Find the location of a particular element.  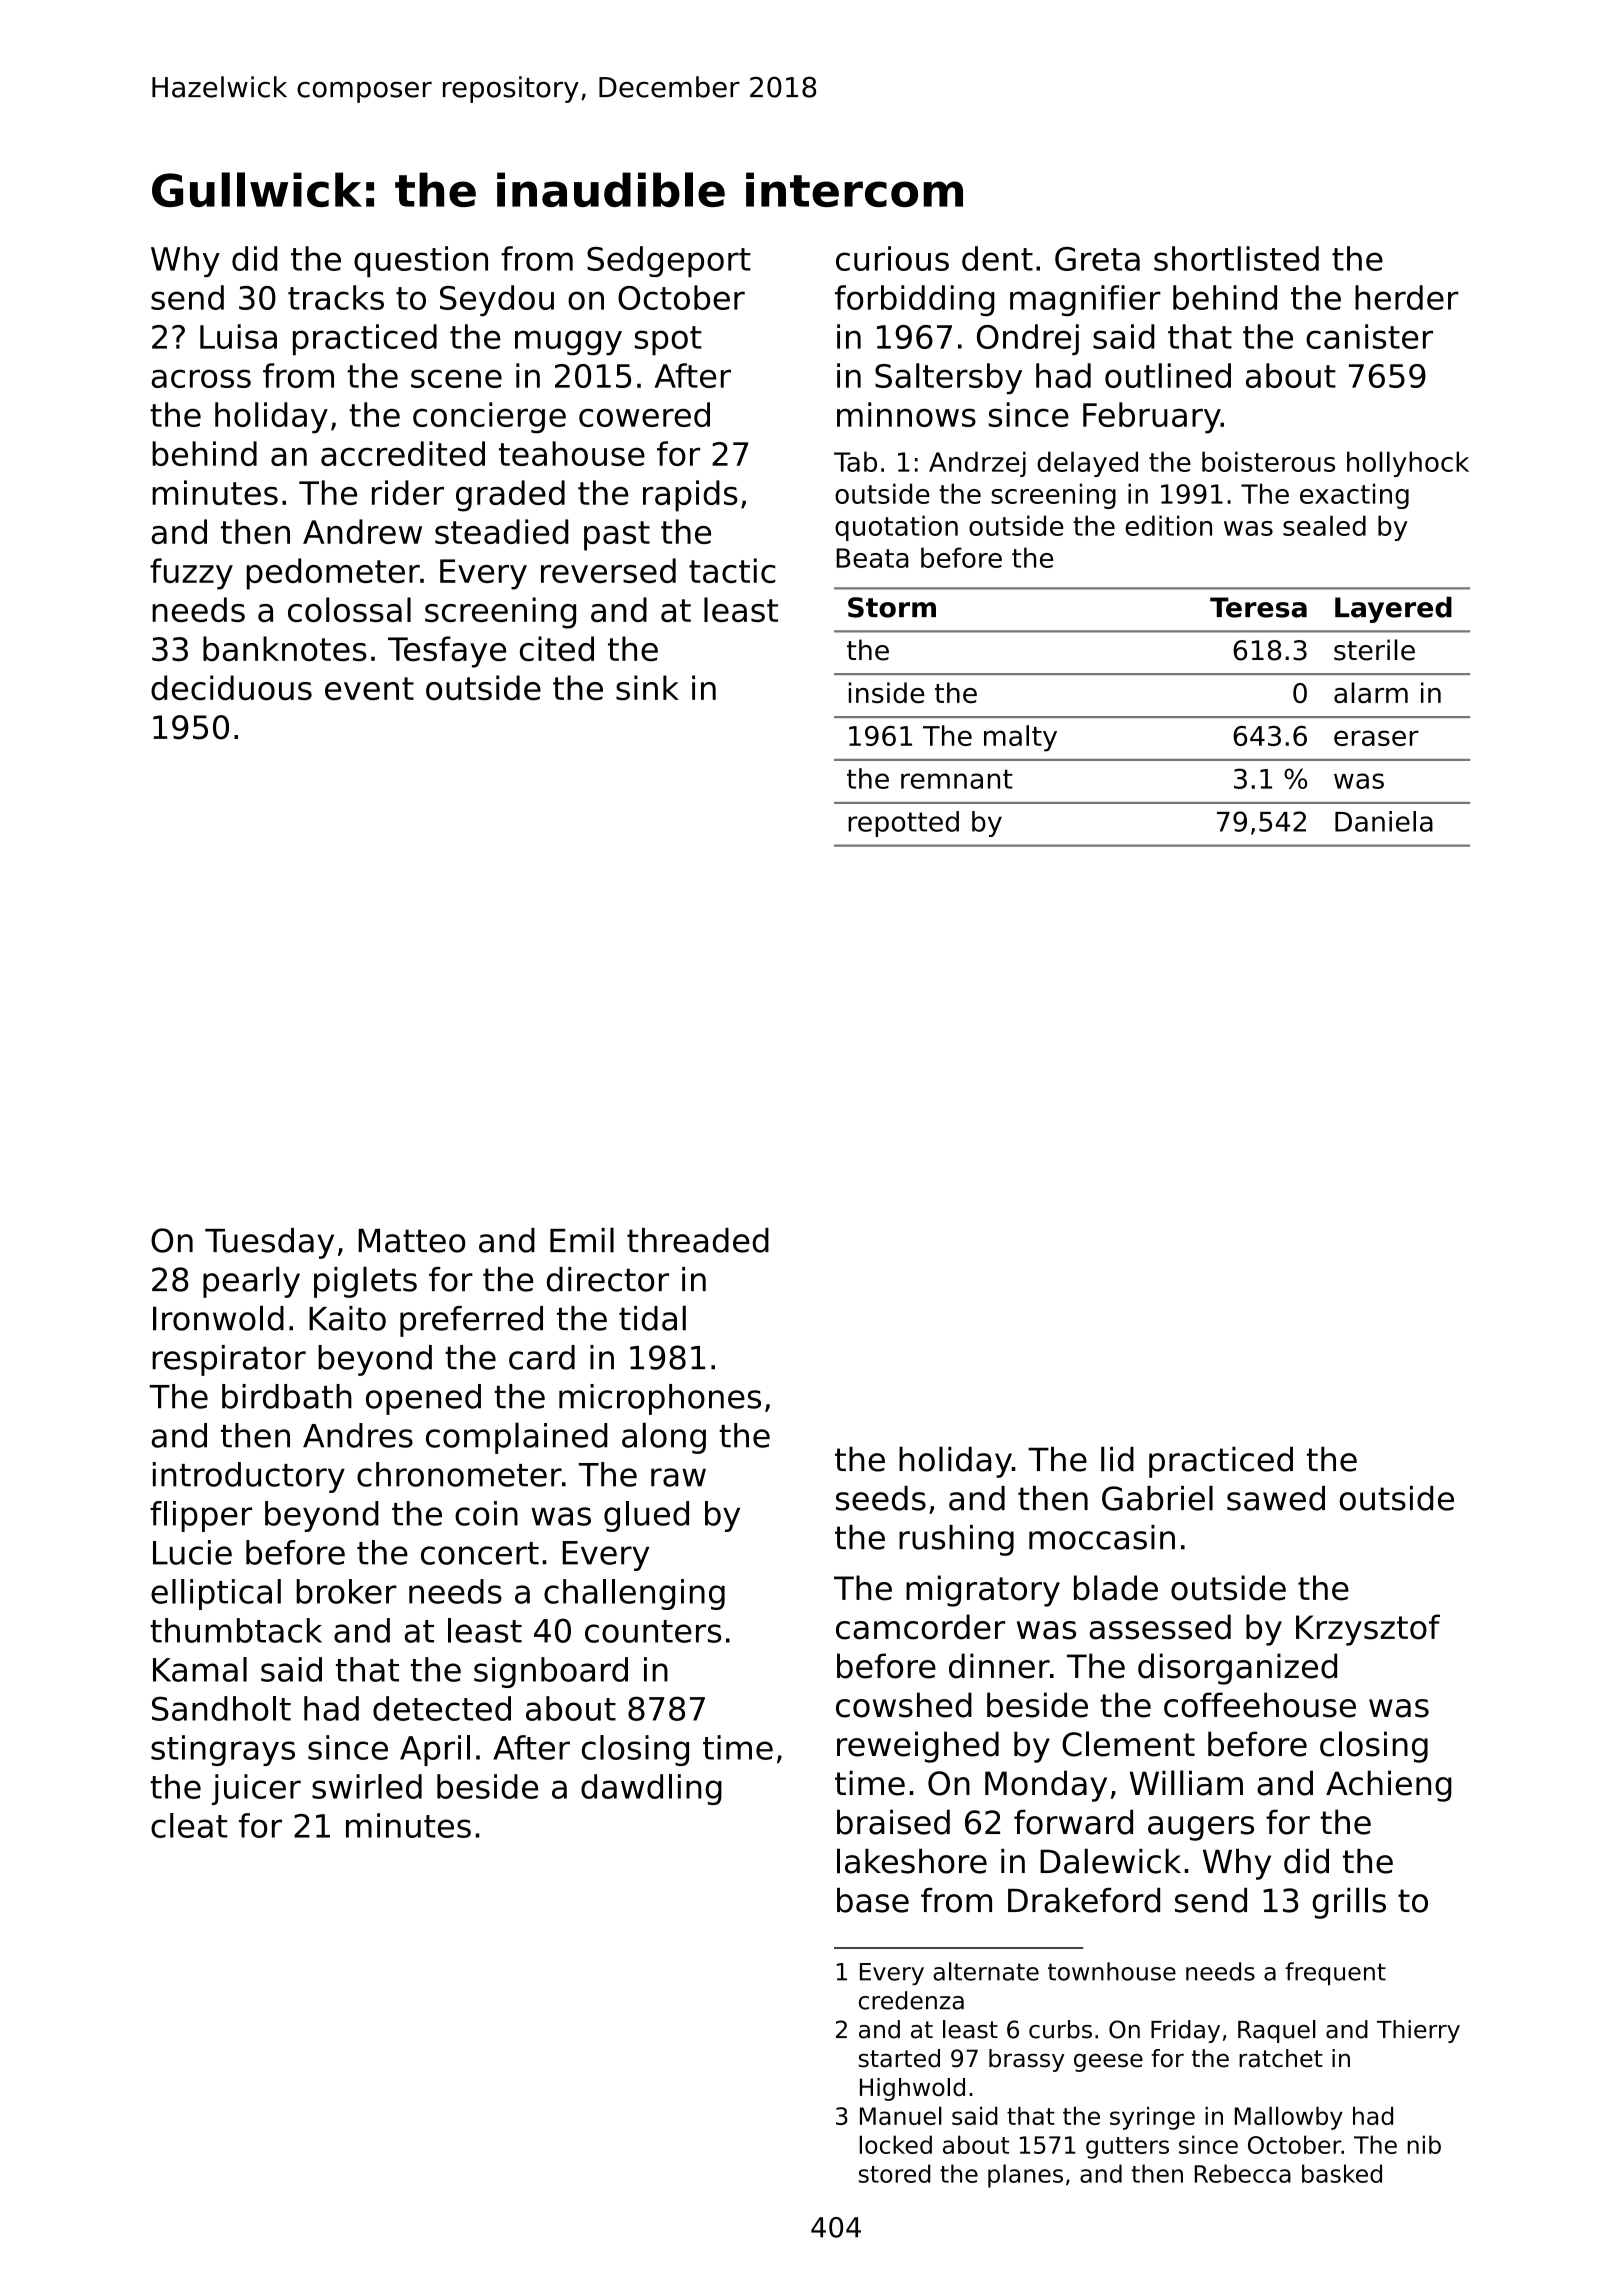

basked is located at coordinates (1342, 2173).
